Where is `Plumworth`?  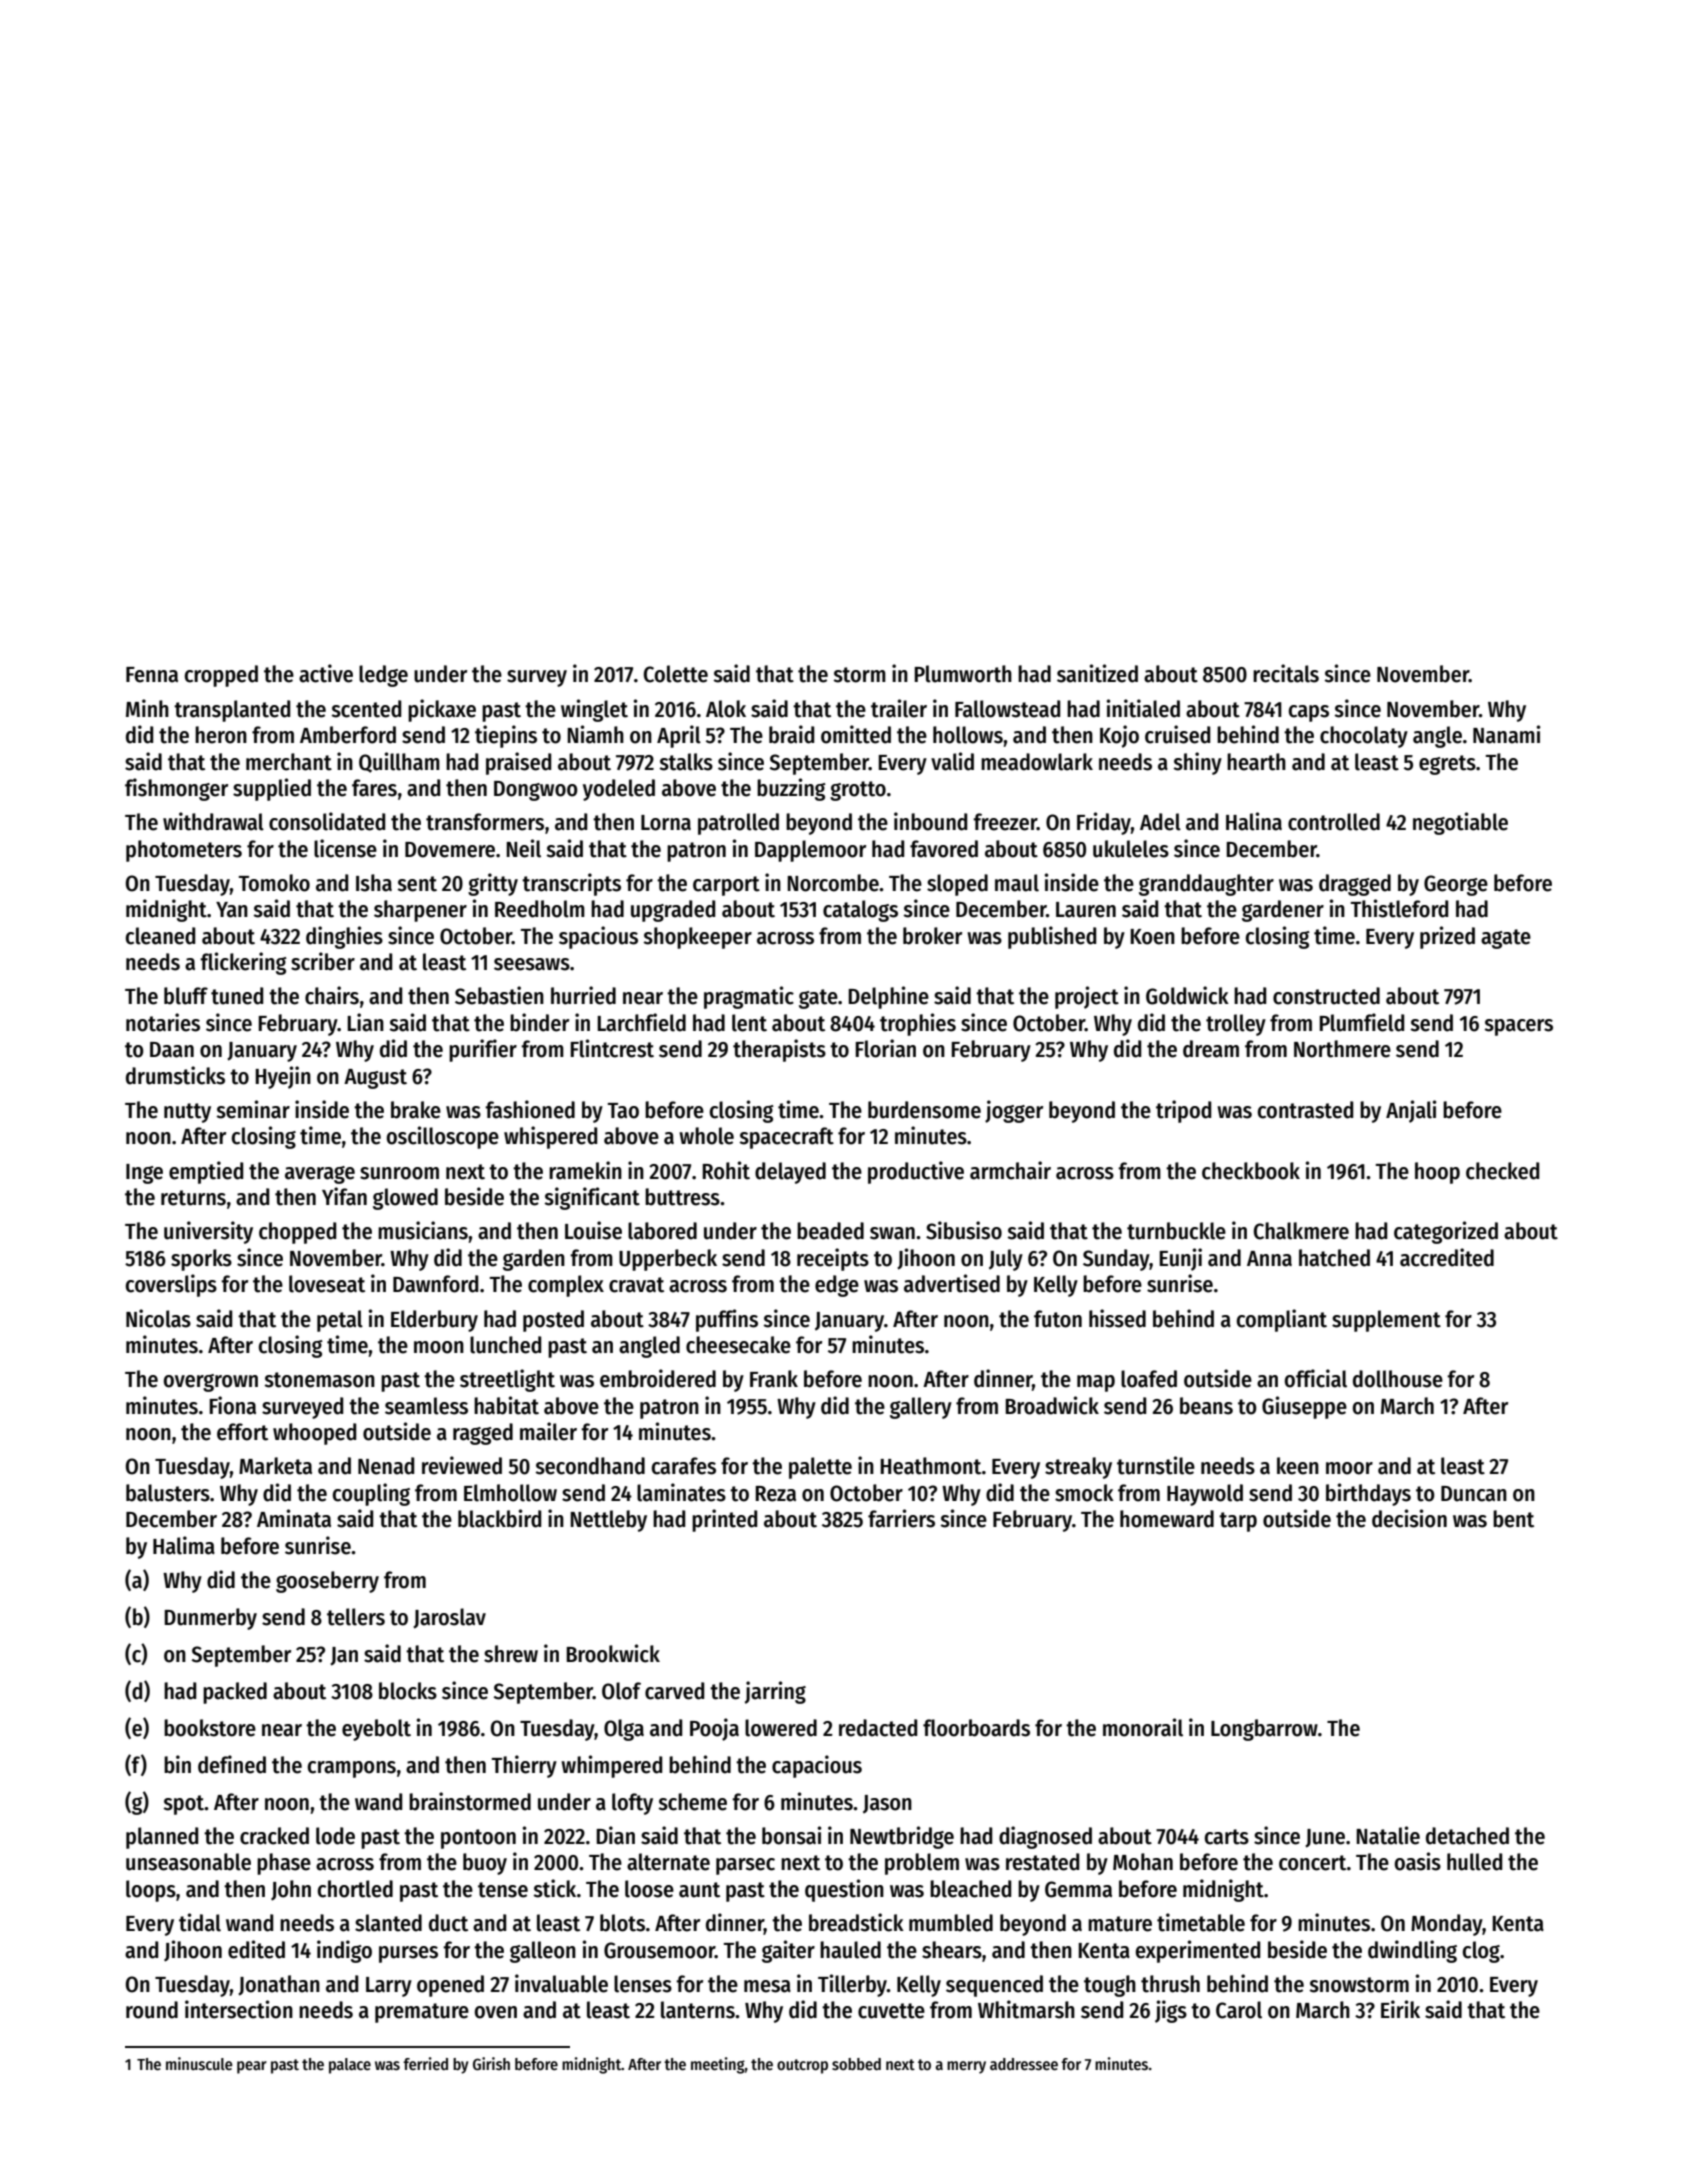 Plumworth is located at coordinates (963, 674).
